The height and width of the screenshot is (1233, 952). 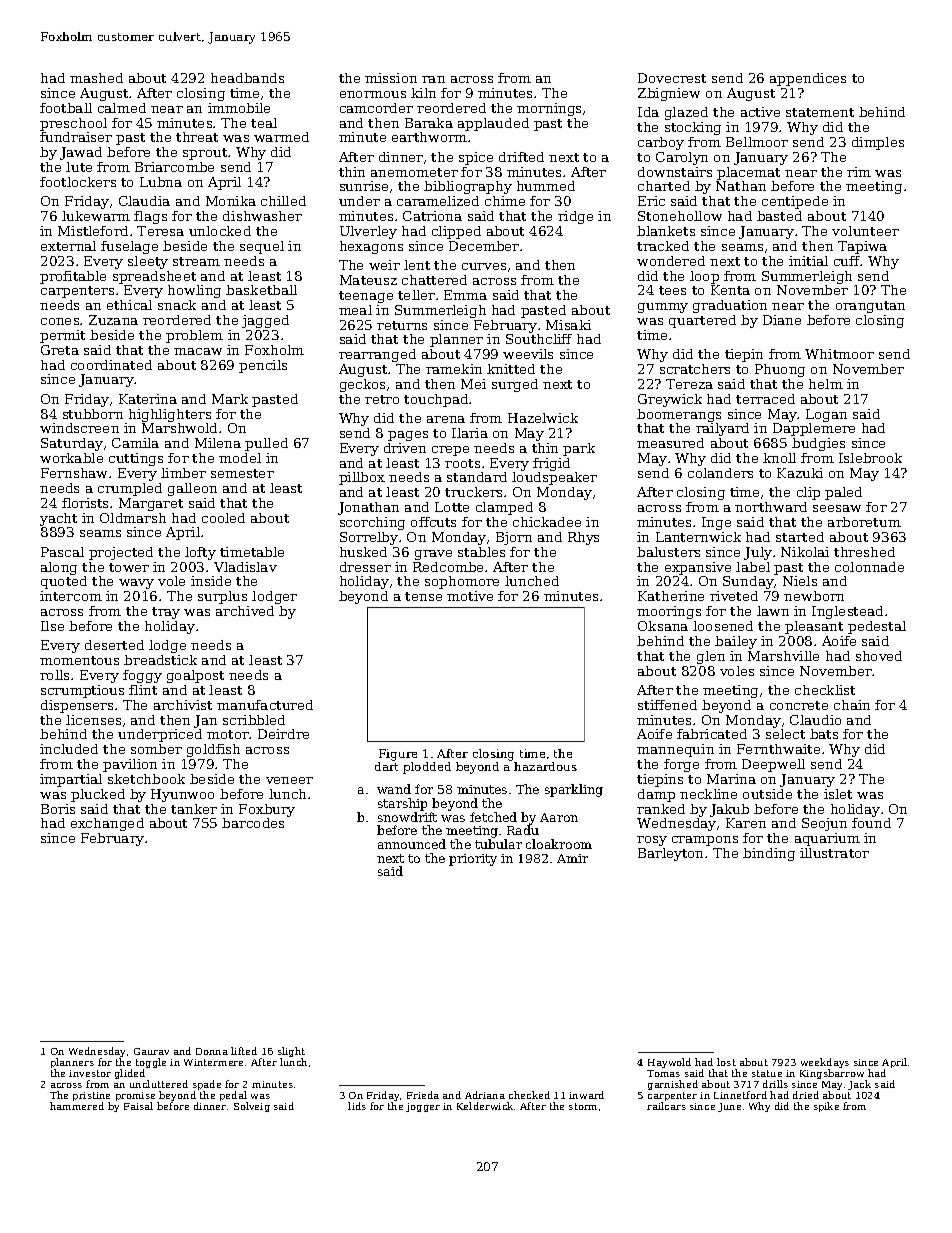 I want to click on mornings, so click(x=549, y=109).
